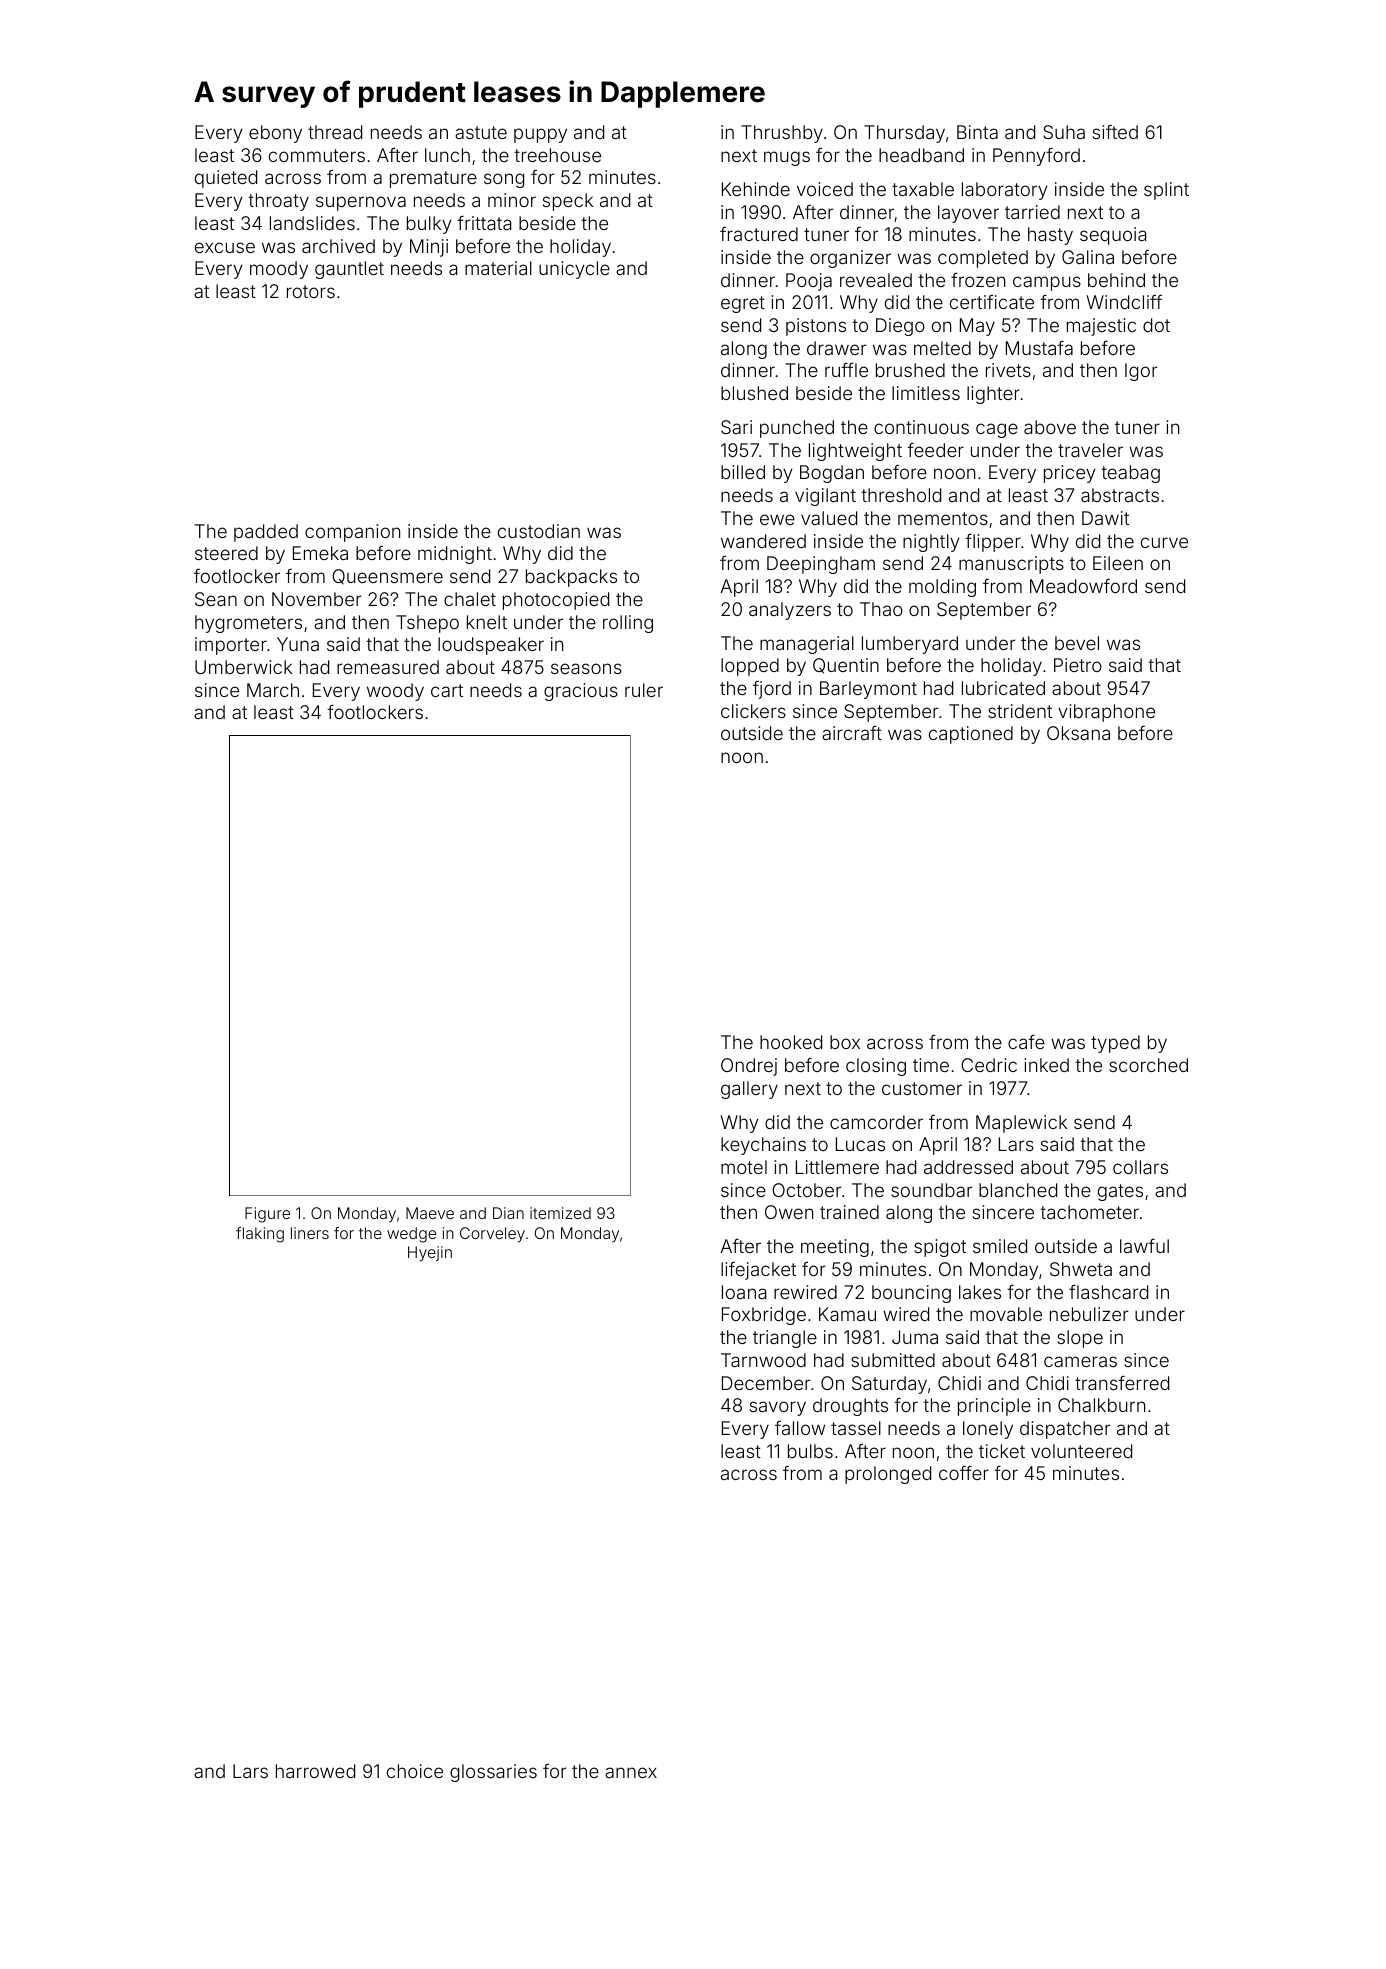 The height and width of the page is (1969, 1386). I want to click on Tarnwood, so click(763, 1360).
